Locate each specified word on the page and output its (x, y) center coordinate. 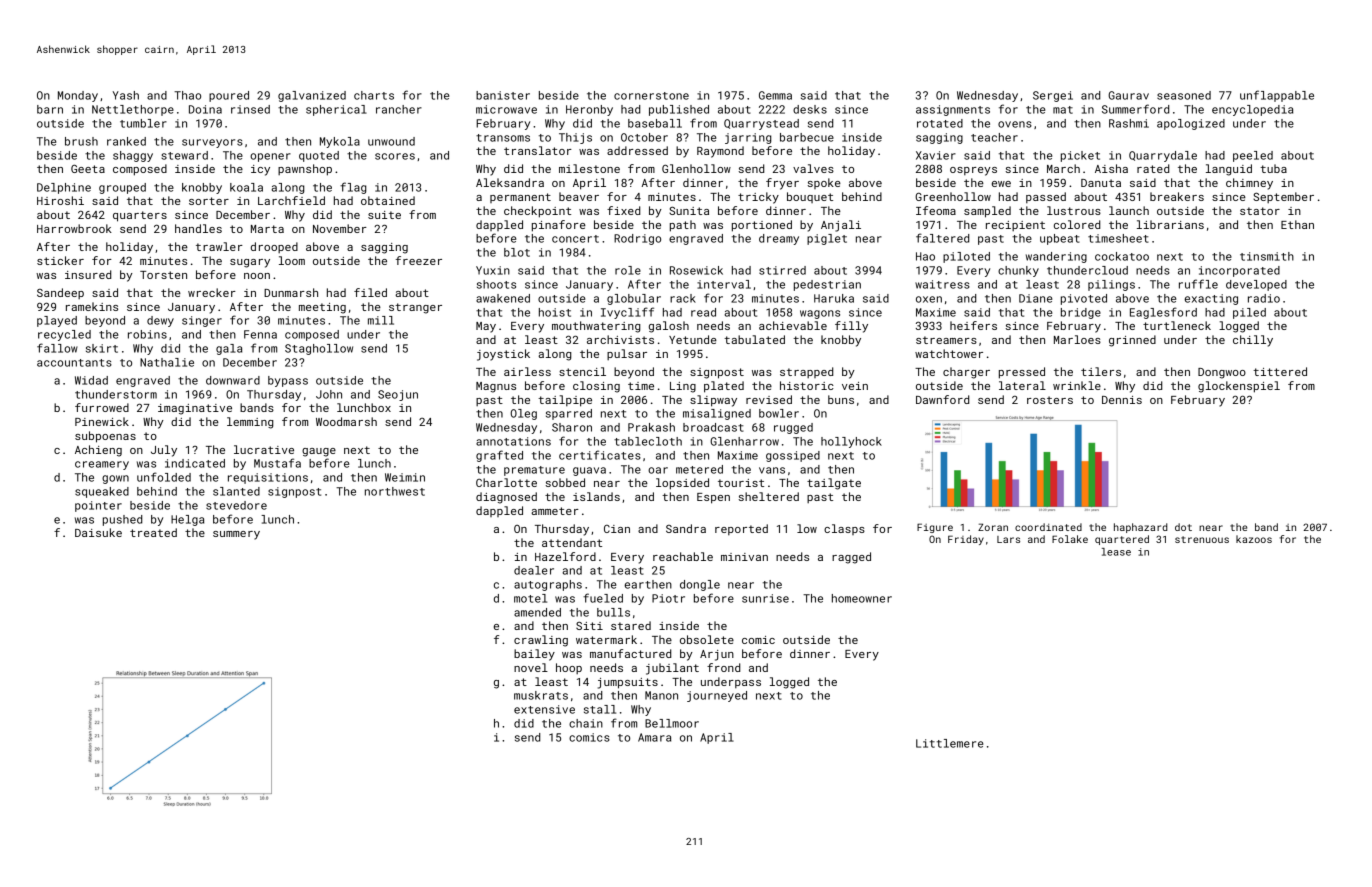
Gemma (775, 95)
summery (236, 535)
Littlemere (949, 743)
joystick (503, 355)
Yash (126, 95)
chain (586, 723)
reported (741, 529)
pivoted (1084, 299)
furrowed (102, 407)
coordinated (1048, 527)
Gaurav (1128, 95)
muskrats (541, 695)
